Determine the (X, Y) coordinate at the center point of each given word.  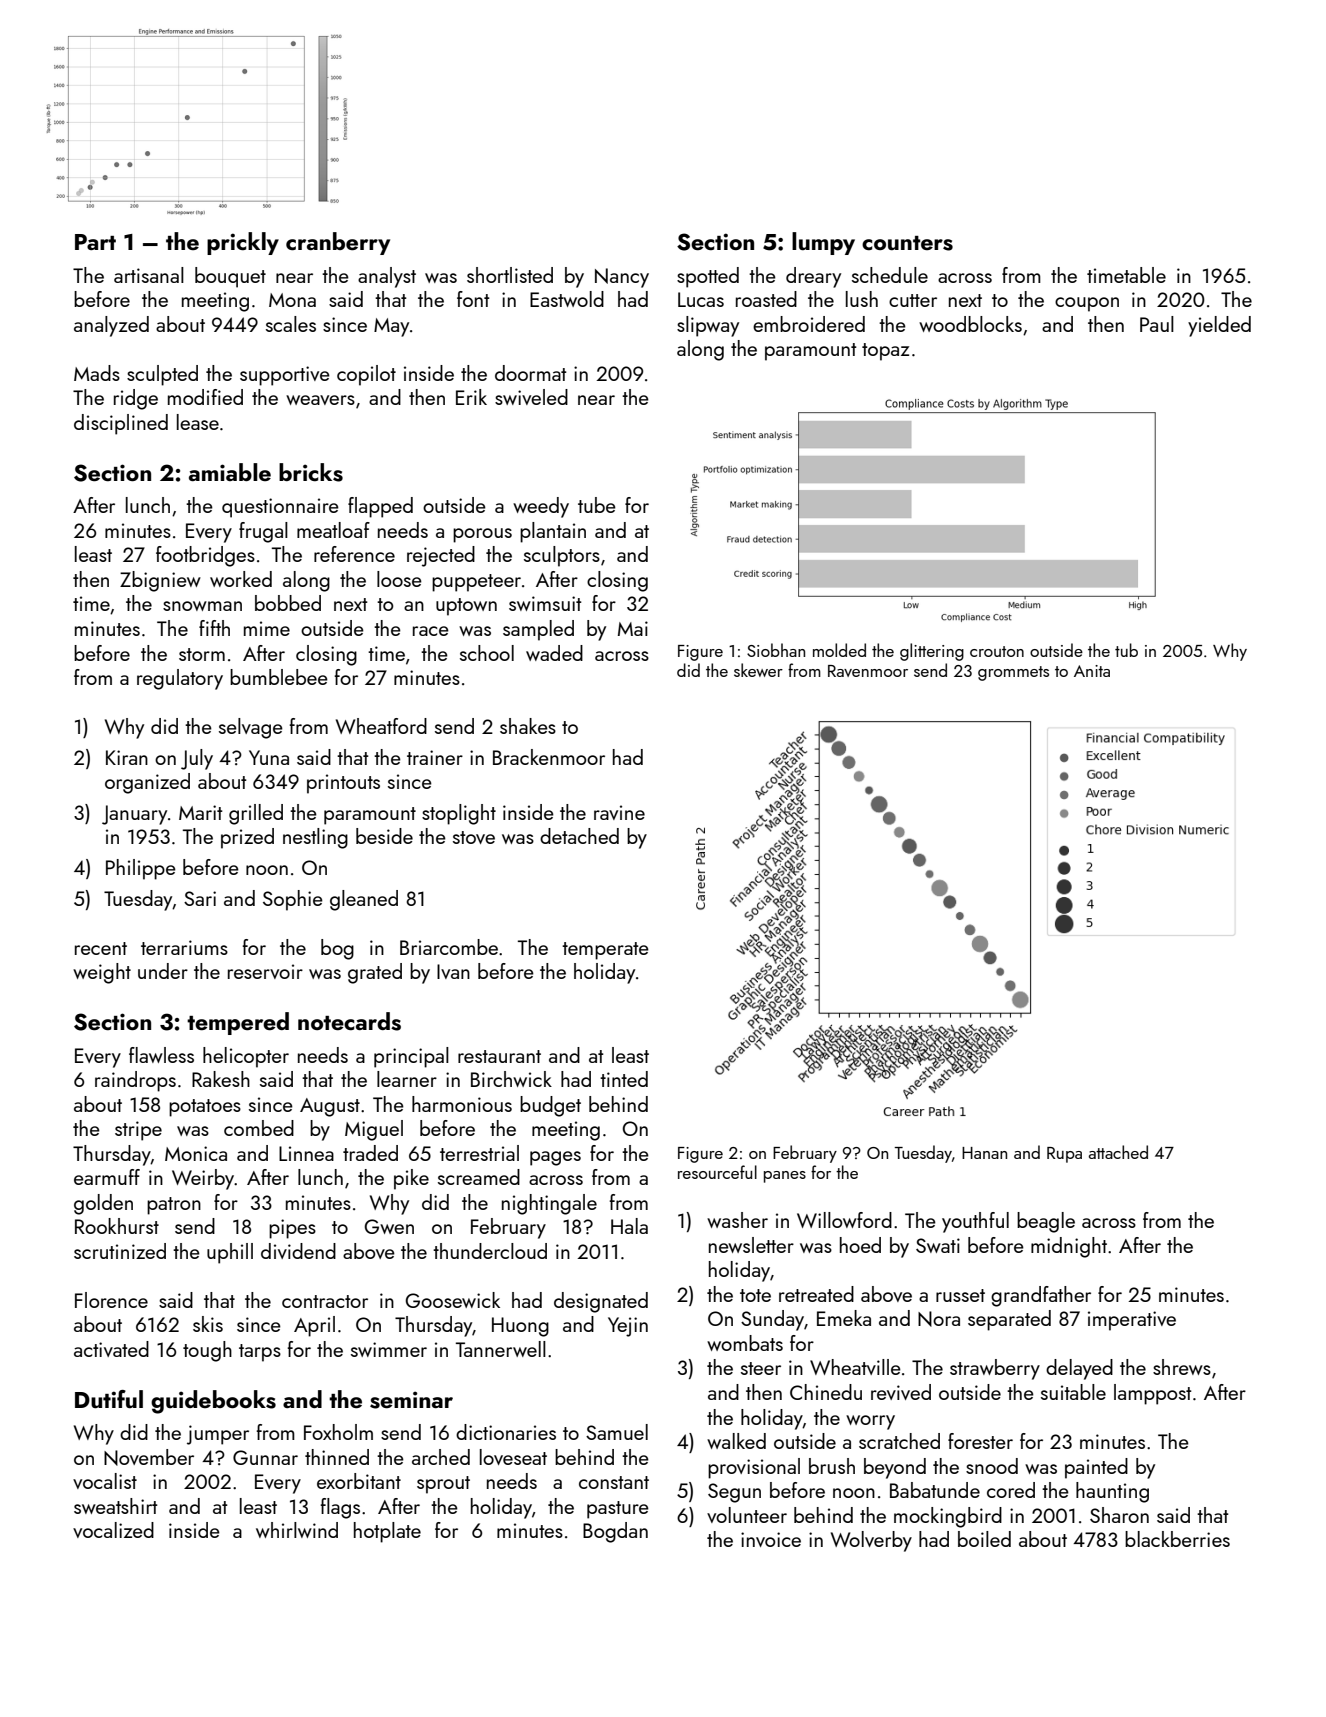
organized (147, 783)
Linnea (306, 1153)
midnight (1069, 1247)
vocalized (113, 1530)
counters (907, 243)
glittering (932, 652)
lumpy (823, 243)
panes (785, 1177)
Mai (633, 628)
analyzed (111, 326)
